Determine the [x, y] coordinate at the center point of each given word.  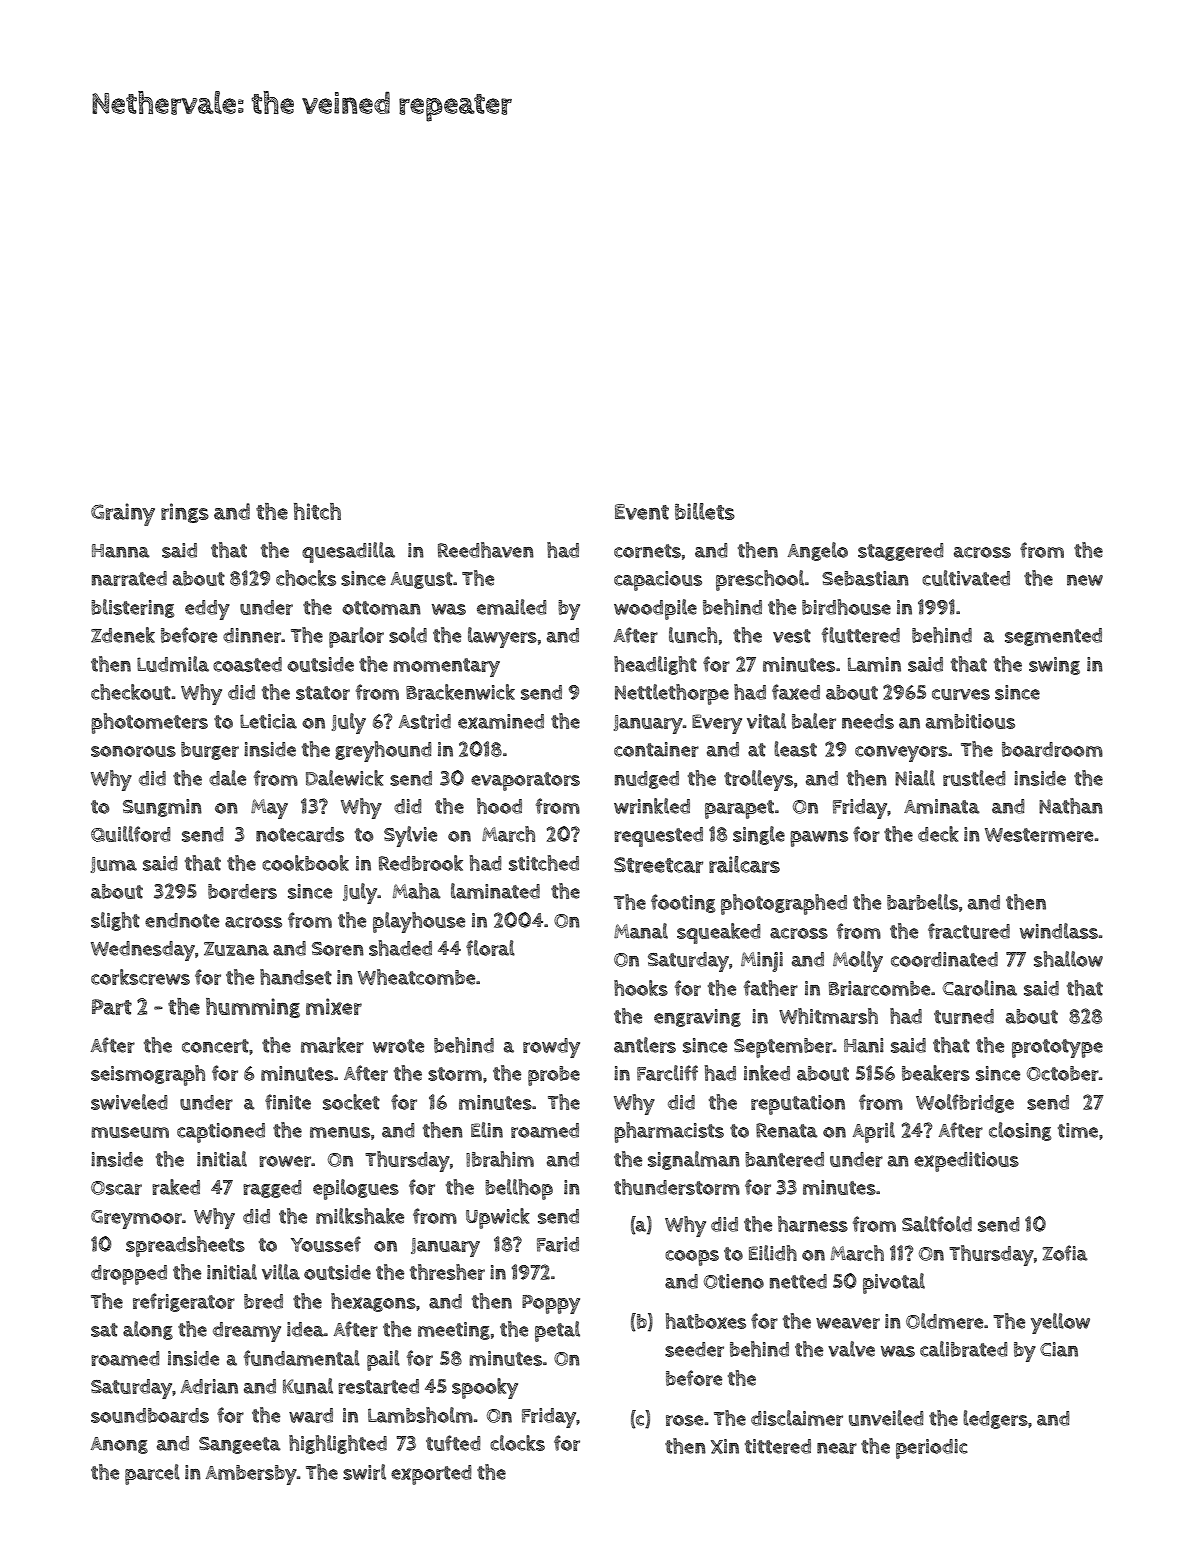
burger [210, 751]
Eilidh [773, 1253]
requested [658, 837]
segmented [1053, 637]
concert [215, 1046]
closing [1020, 1131]
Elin [487, 1130]
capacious [658, 581]
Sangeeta [240, 1445]
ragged [272, 1189]
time [1078, 1130]
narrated [129, 578]
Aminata [942, 806]
